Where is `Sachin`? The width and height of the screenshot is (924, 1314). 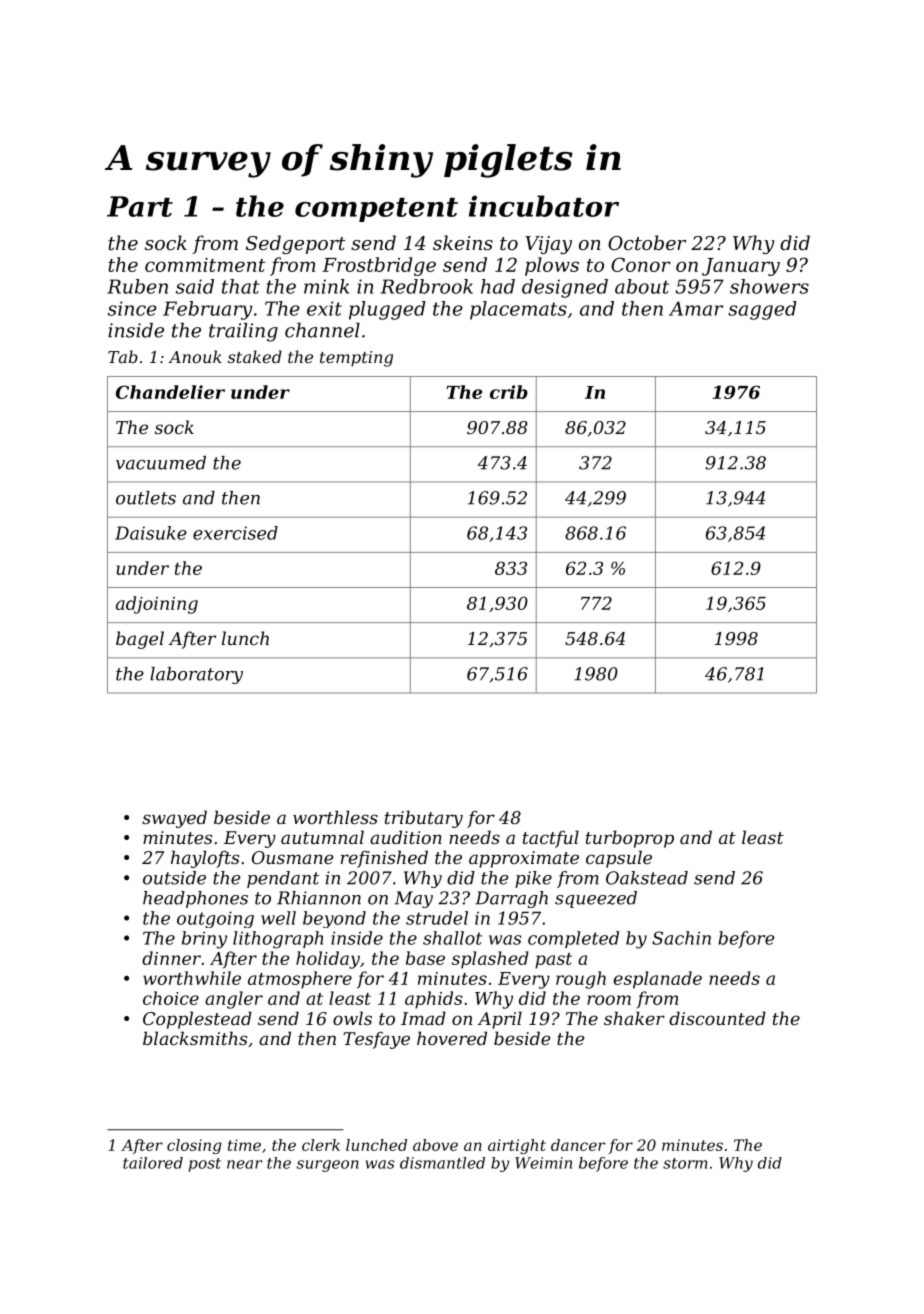 Sachin is located at coordinates (681, 938).
